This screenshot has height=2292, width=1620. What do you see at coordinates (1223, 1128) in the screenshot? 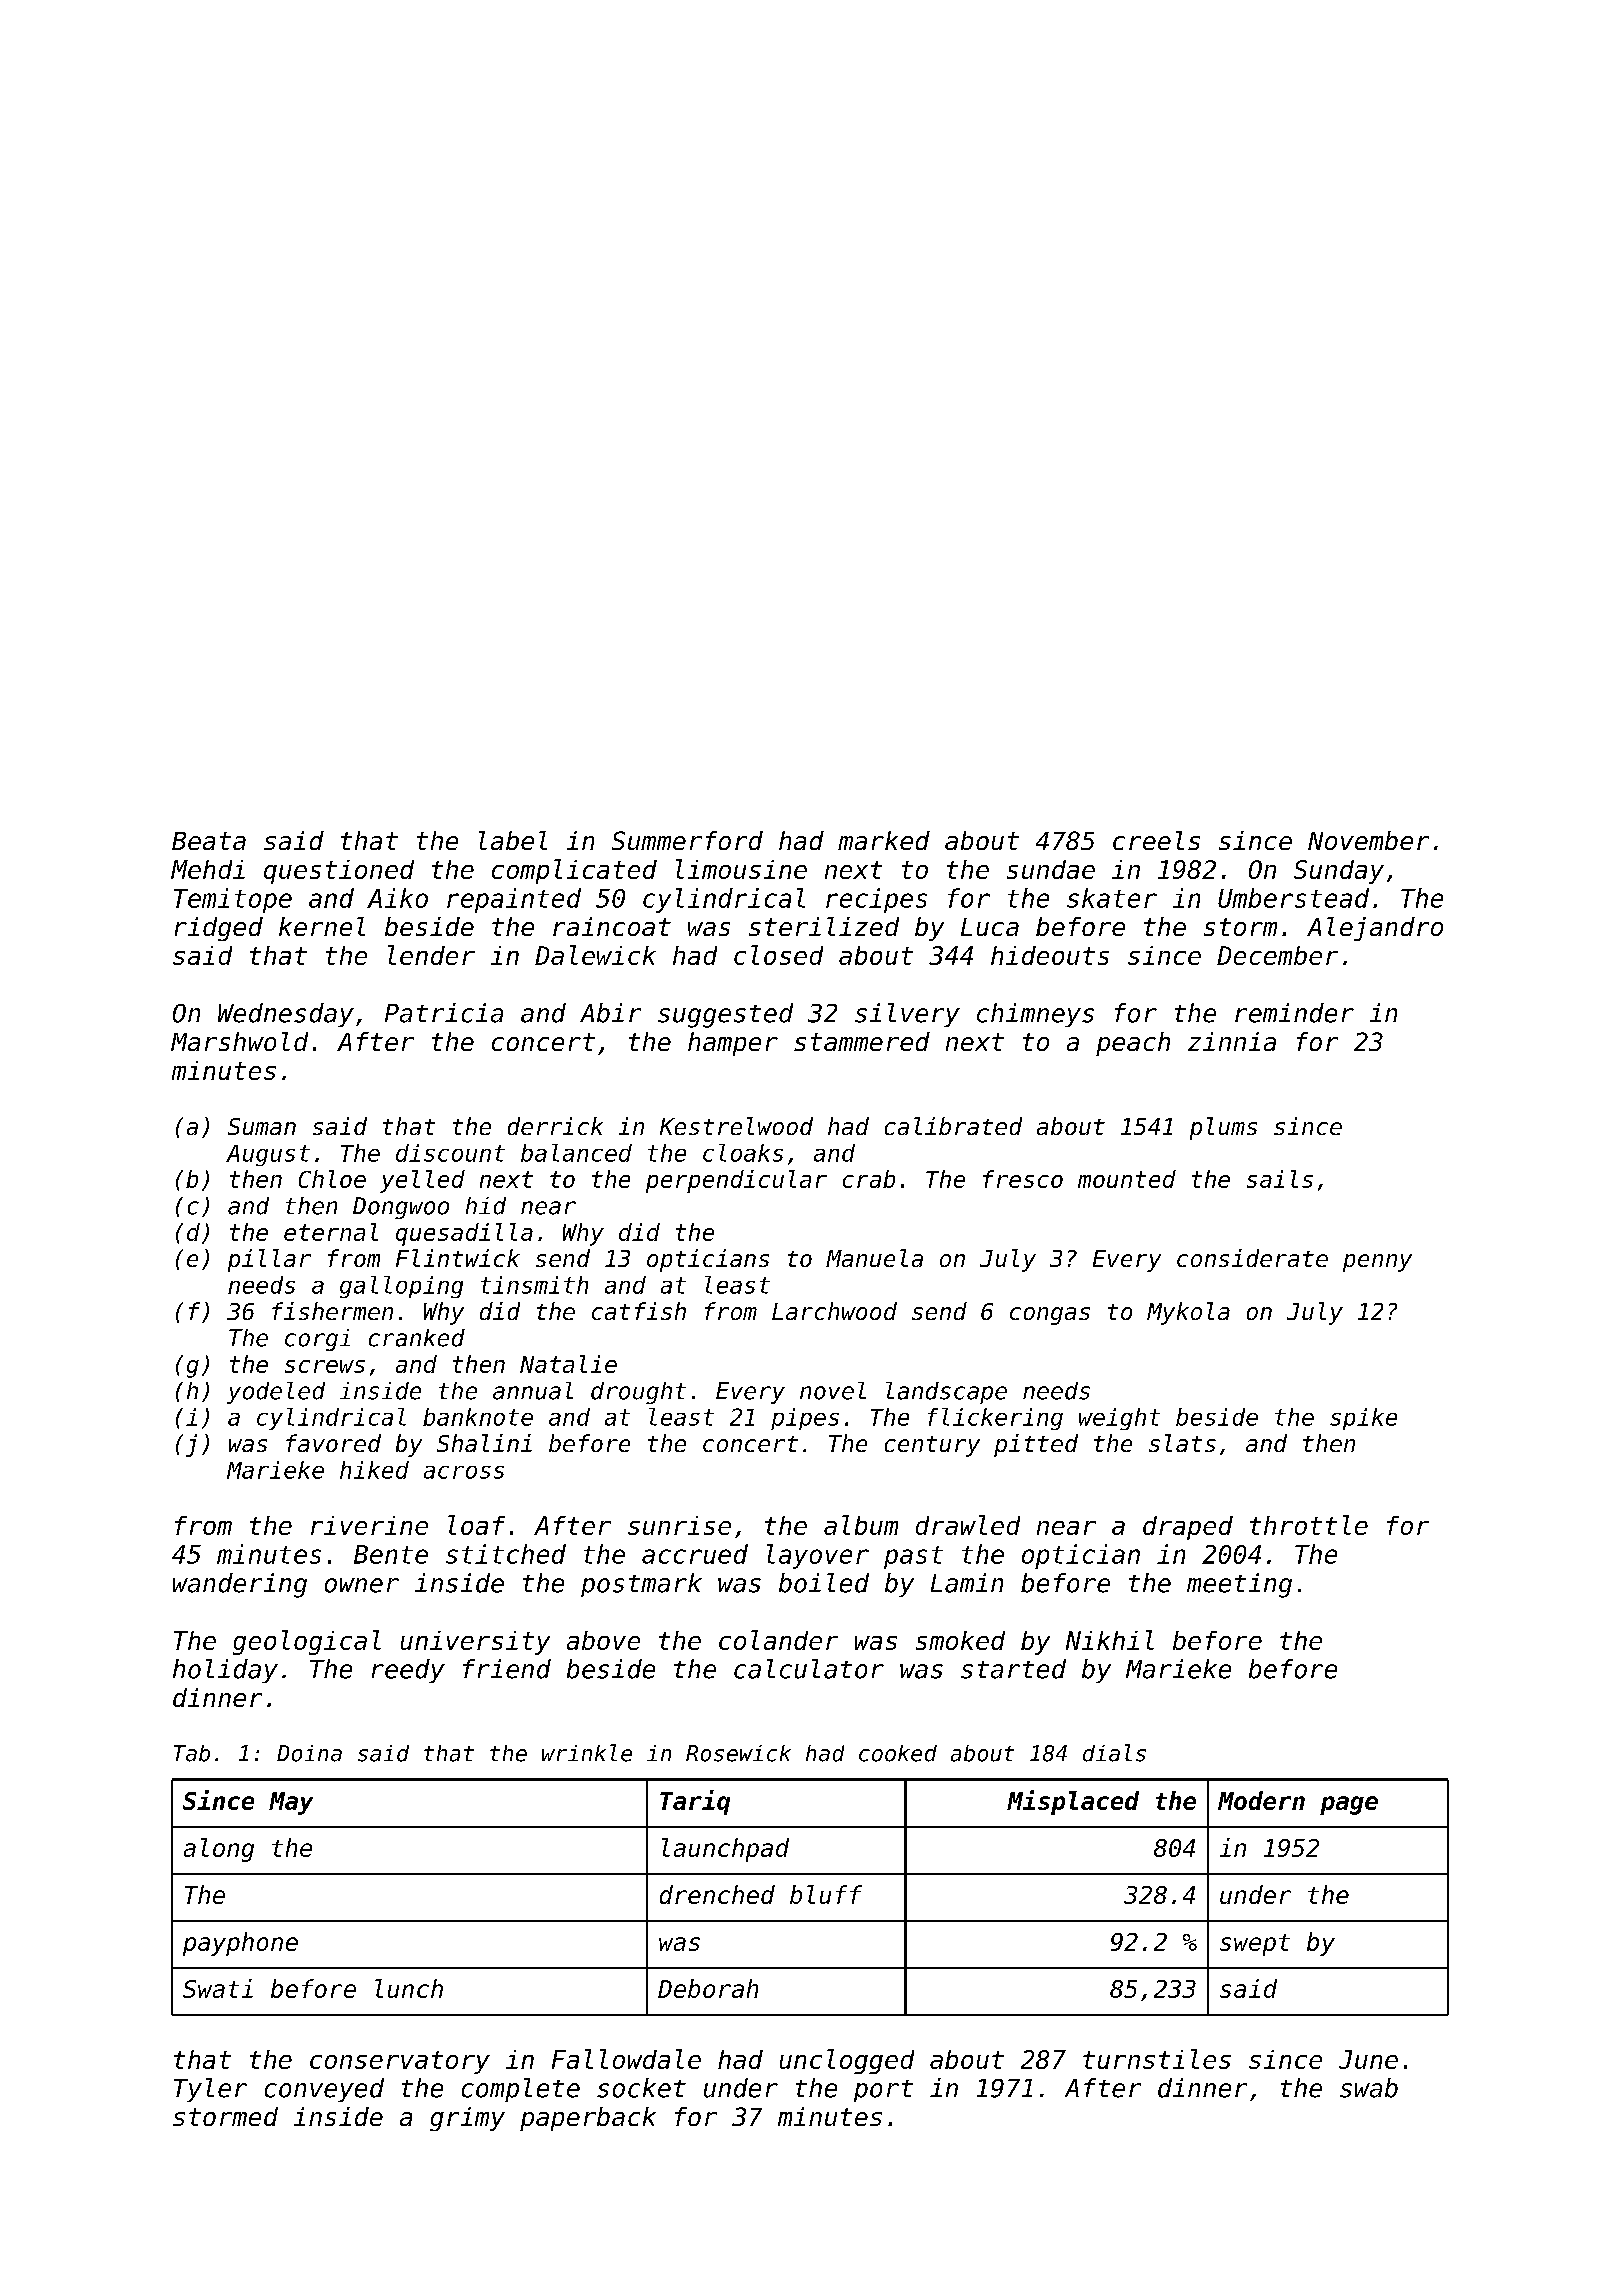
I see `plums` at bounding box center [1223, 1128].
